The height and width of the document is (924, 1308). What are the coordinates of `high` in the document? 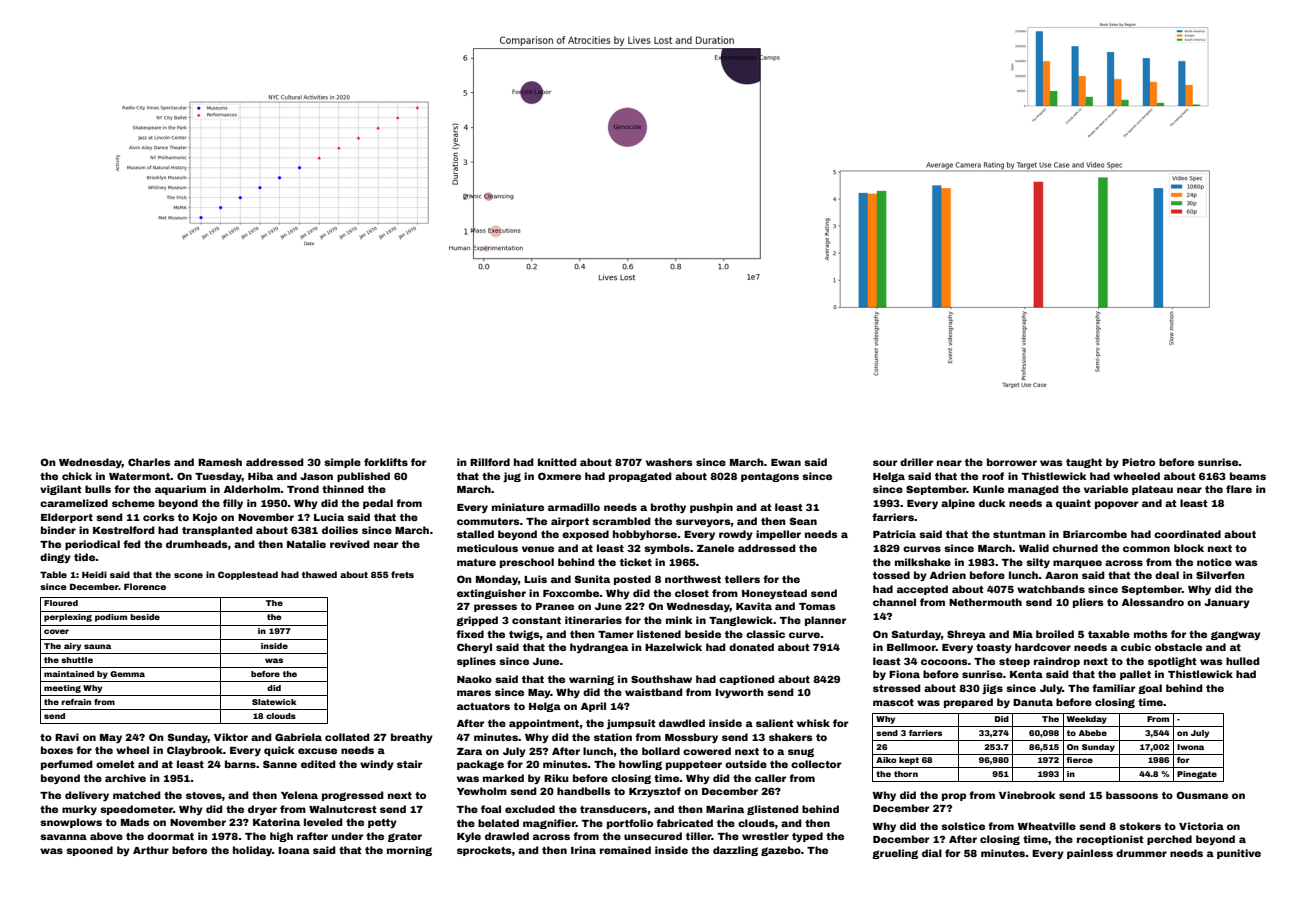 It's located at (281, 837).
